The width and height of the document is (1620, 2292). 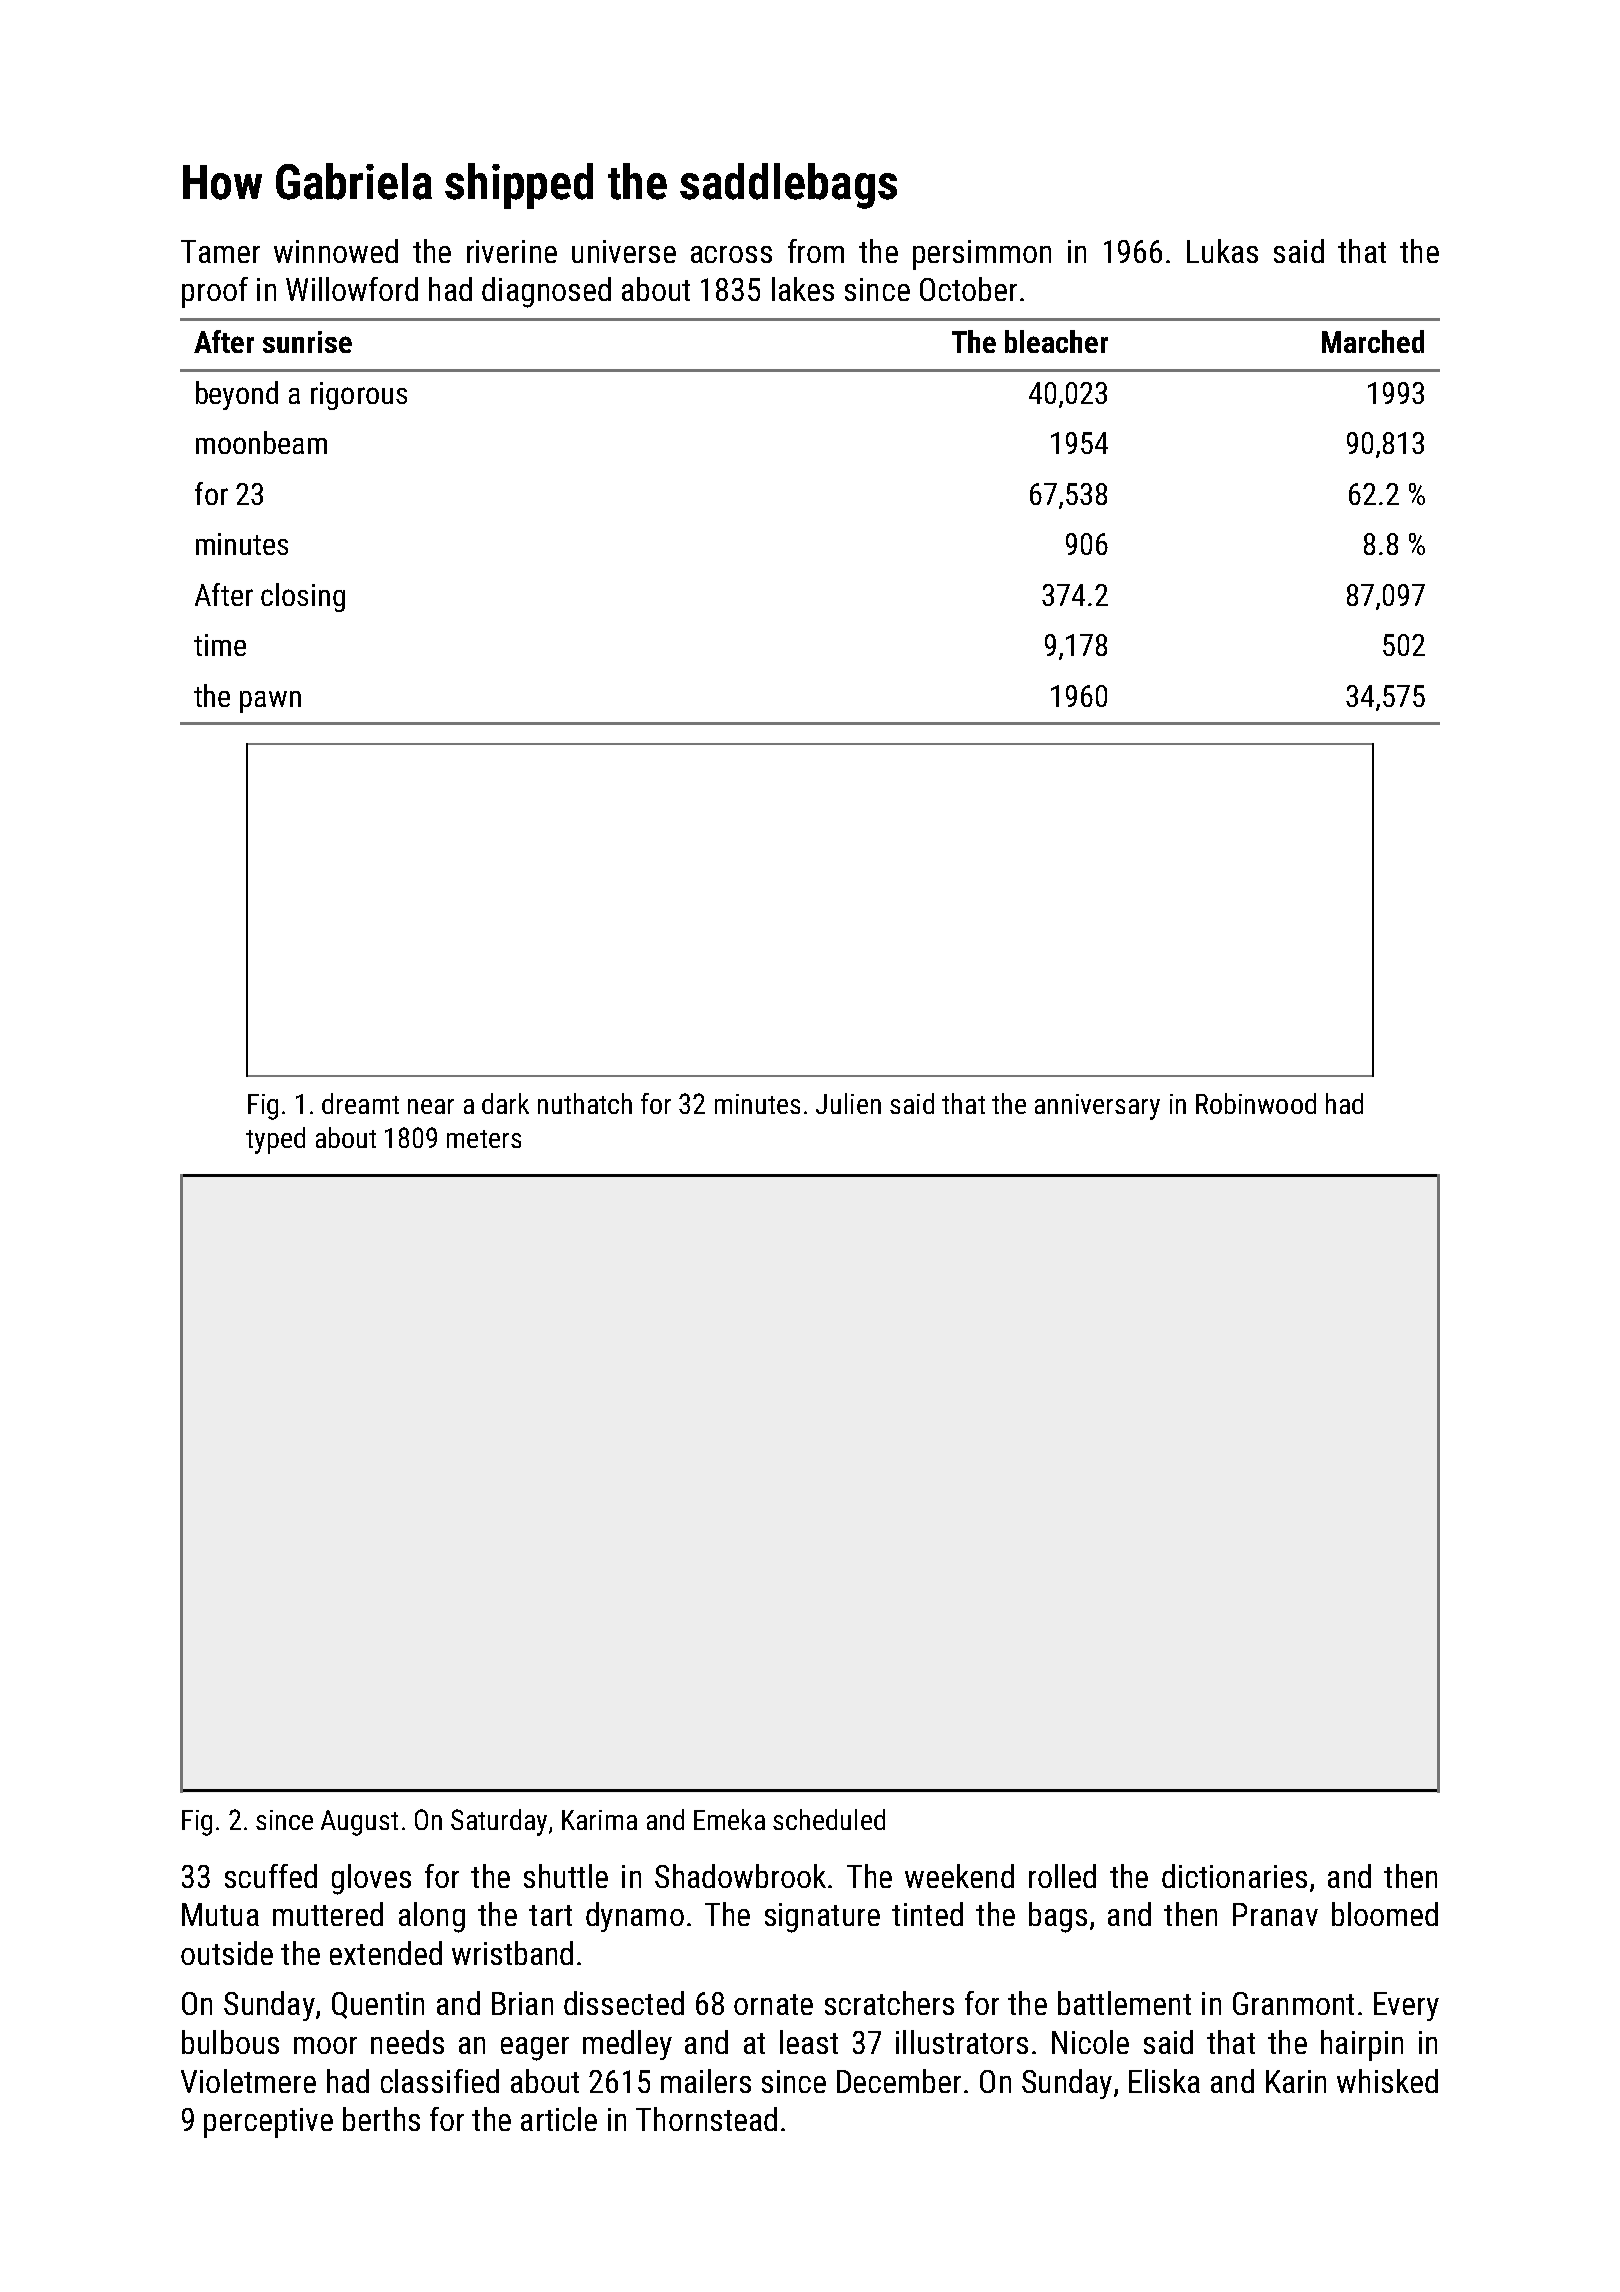 What do you see at coordinates (261, 442) in the document?
I see `moonbeam` at bounding box center [261, 442].
